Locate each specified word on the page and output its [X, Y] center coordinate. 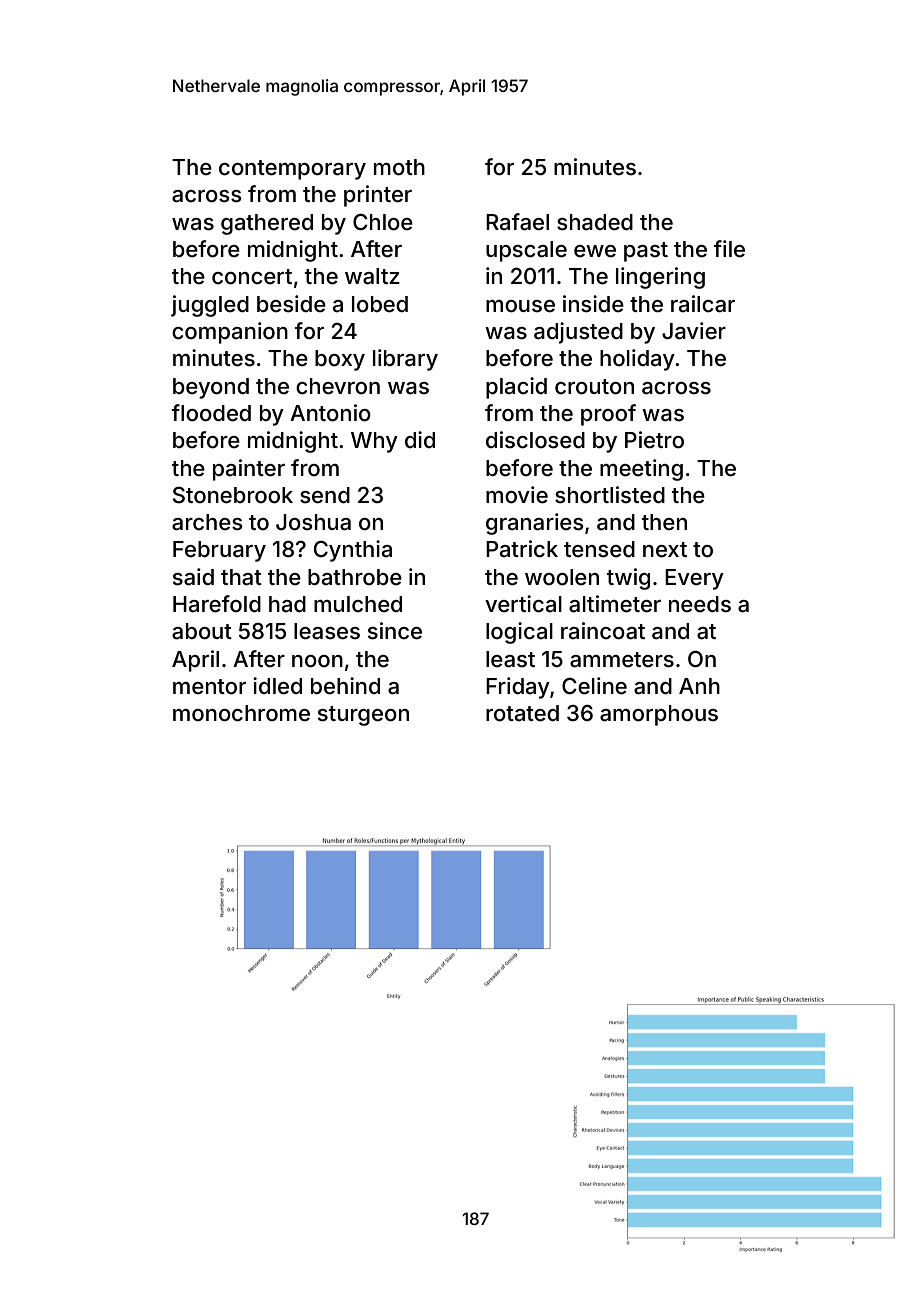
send [325, 495]
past [646, 252]
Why [374, 442]
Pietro [654, 440]
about [202, 631]
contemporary [292, 170]
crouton [594, 387]
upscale [526, 251]
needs [700, 604]
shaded [595, 222]
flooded [211, 413]
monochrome [241, 713]
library [405, 360]
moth [399, 167]
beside [291, 304]
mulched [358, 604]
